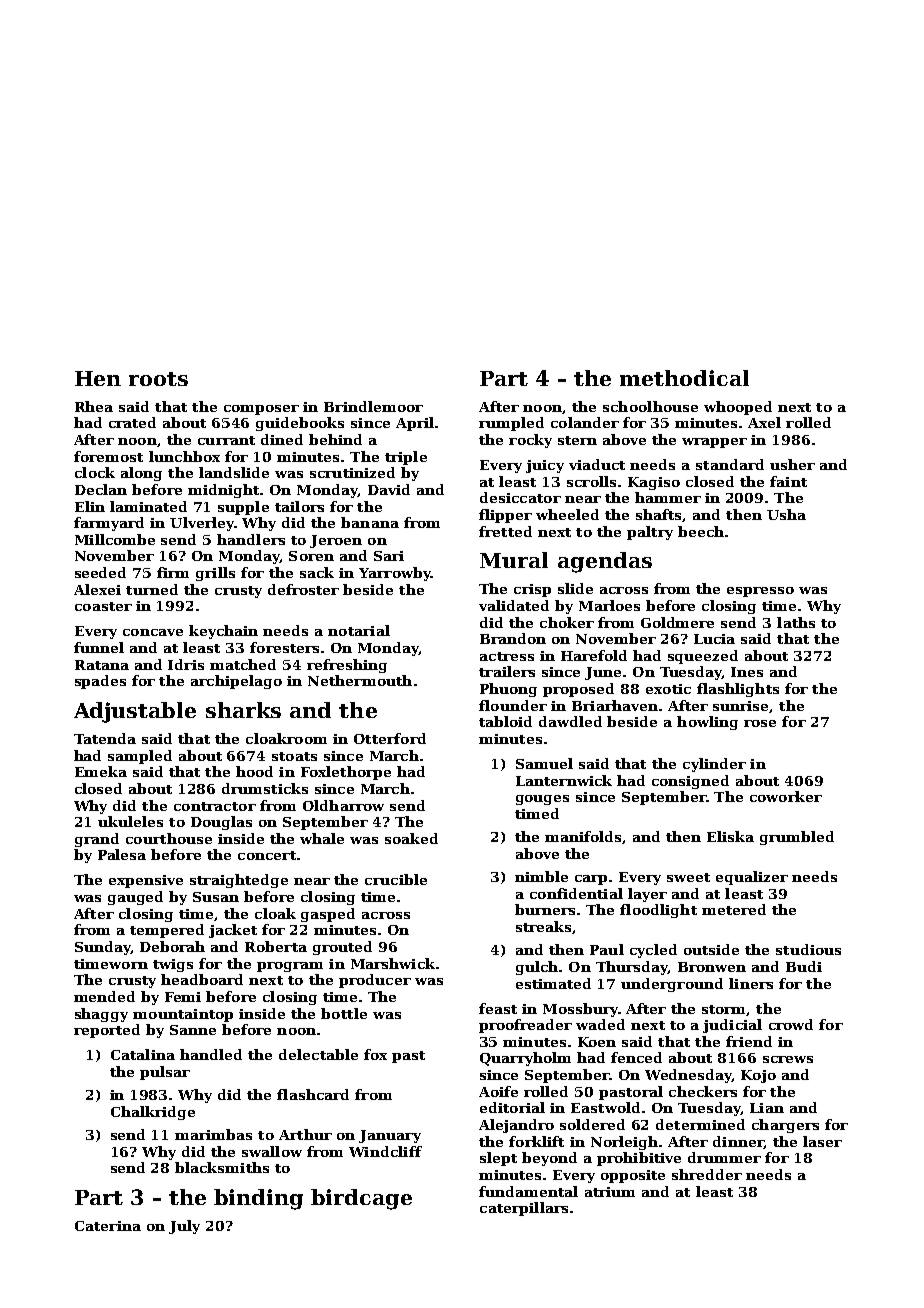 Image resolution: width=924 pixels, height=1308 pixels. Describe the element at coordinates (747, 672) in the screenshot. I see `Ines` at that location.
